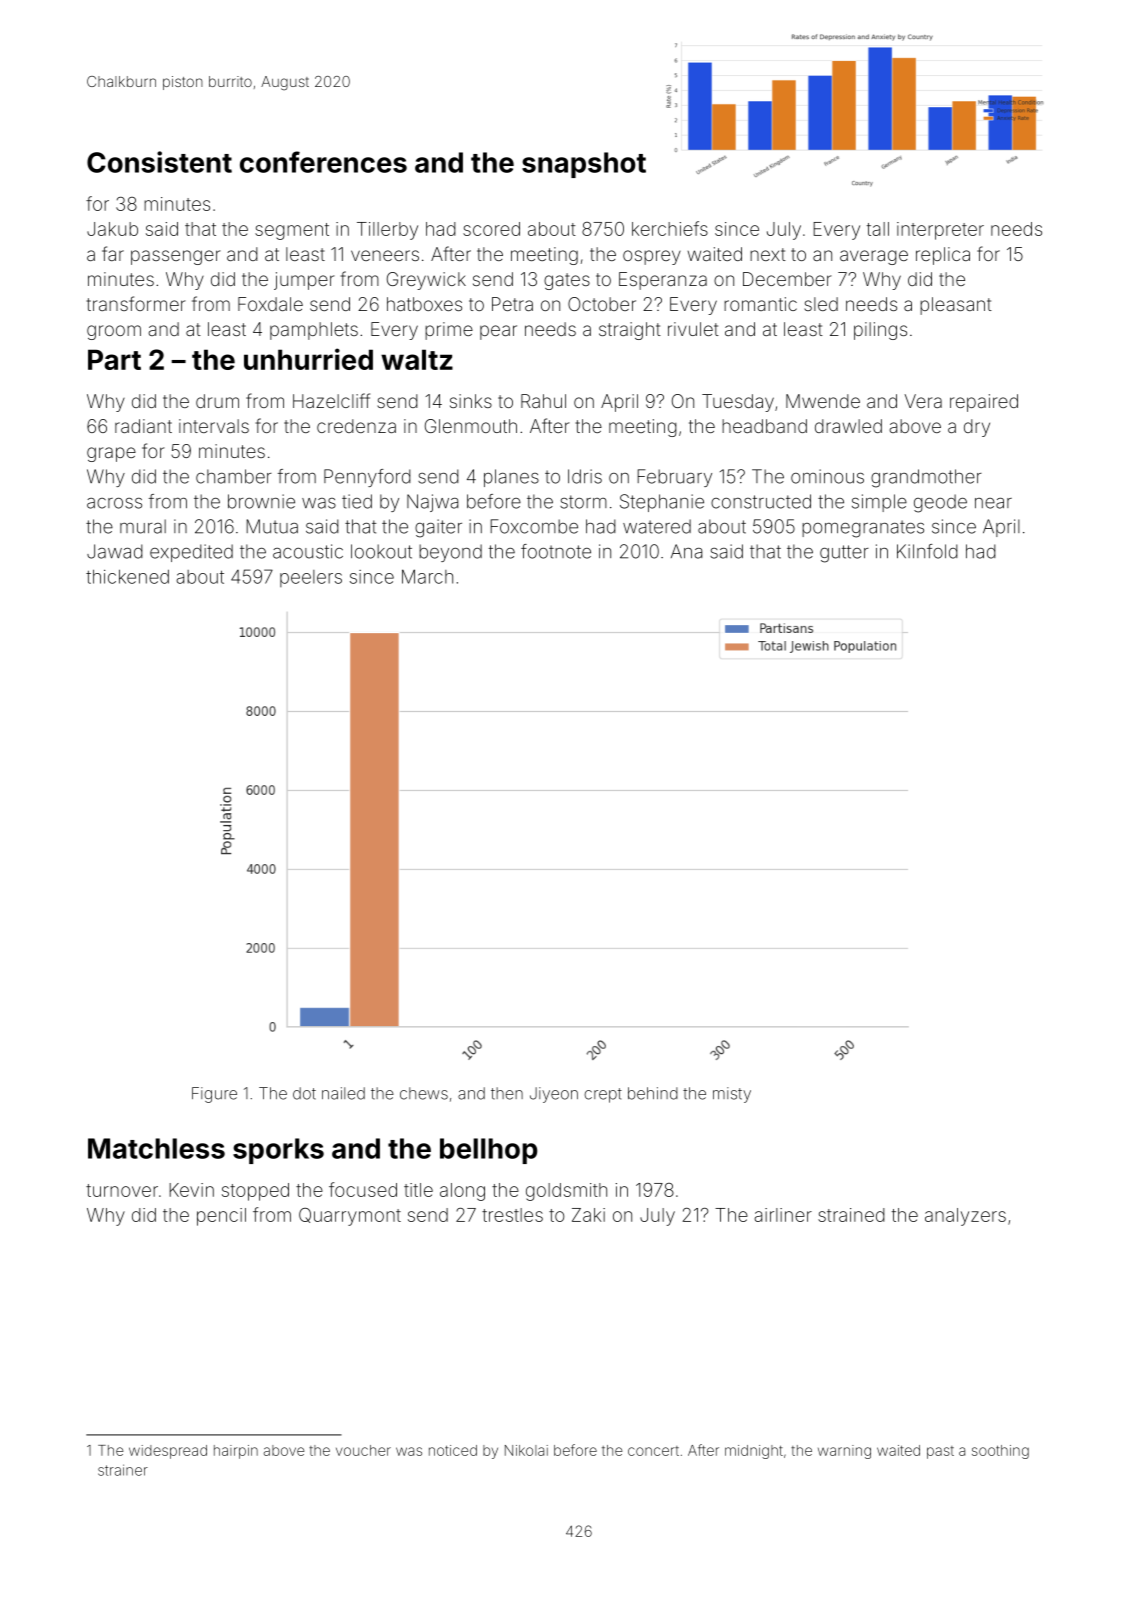 This screenshot has height=1598, width=1130. I want to click on brownie, so click(261, 501).
